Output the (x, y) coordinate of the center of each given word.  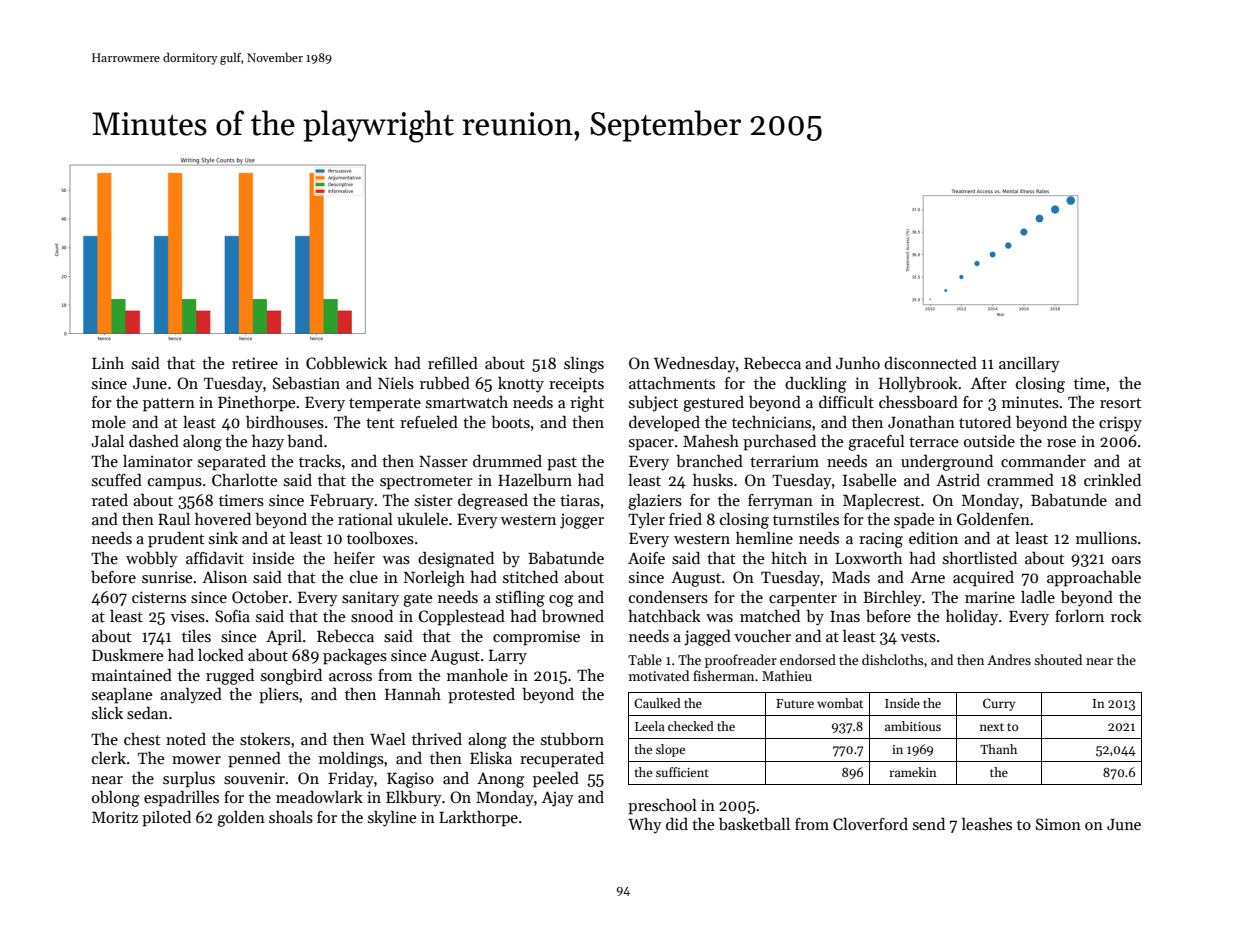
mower (196, 760)
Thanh (998, 749)
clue (364, 577)
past (562, 464)
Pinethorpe (257, 404)
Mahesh (711, 441)
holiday (972, 618)
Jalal (107, 441)
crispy (1120, 424)
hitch (789, 558)
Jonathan (921, 422)
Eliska (491, 758)
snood (372, 616)
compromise (536, 638)
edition (933, 538)
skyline (392, 819)
